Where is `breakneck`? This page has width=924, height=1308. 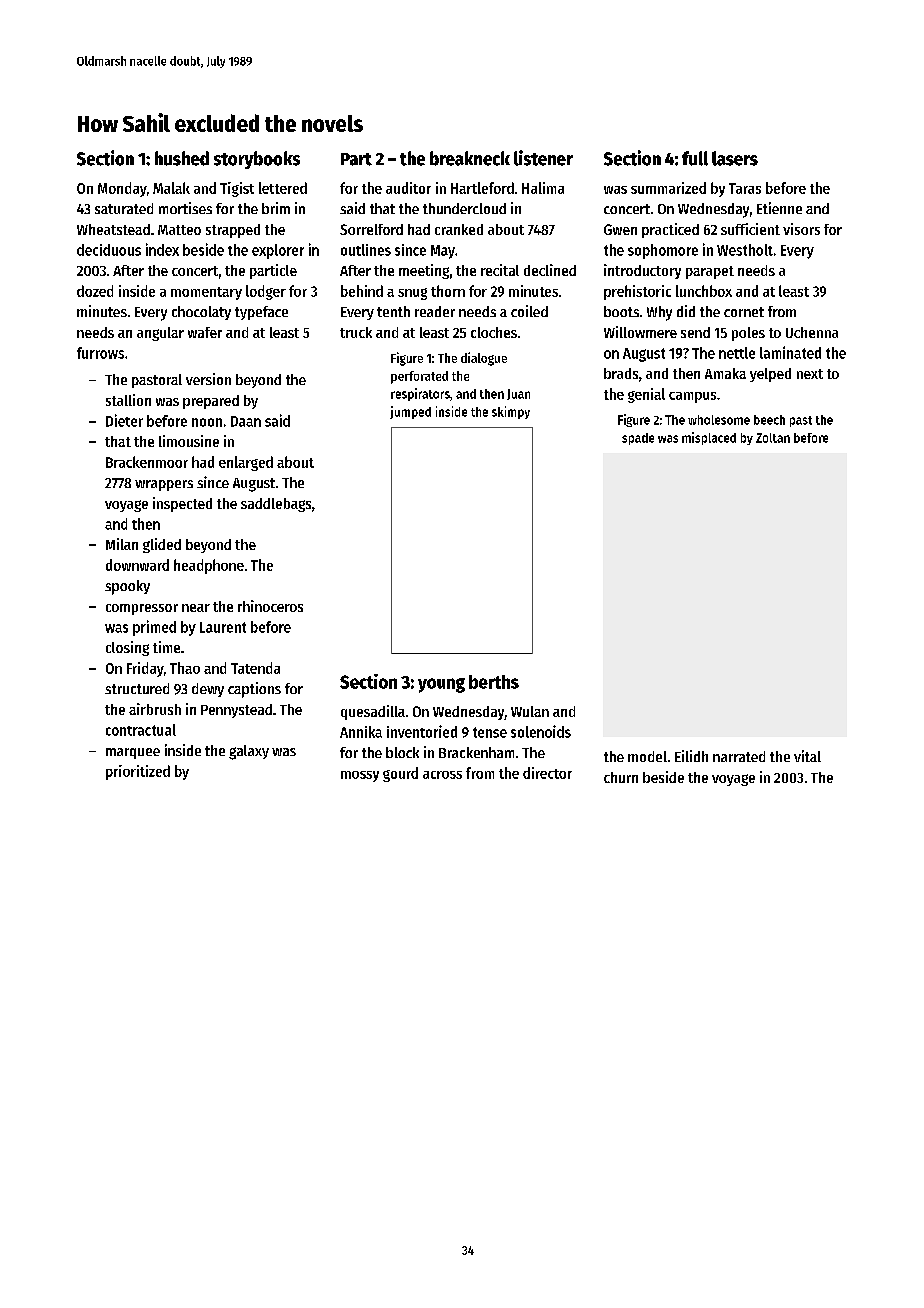
breakneck is located at coordinates (470, 158).
